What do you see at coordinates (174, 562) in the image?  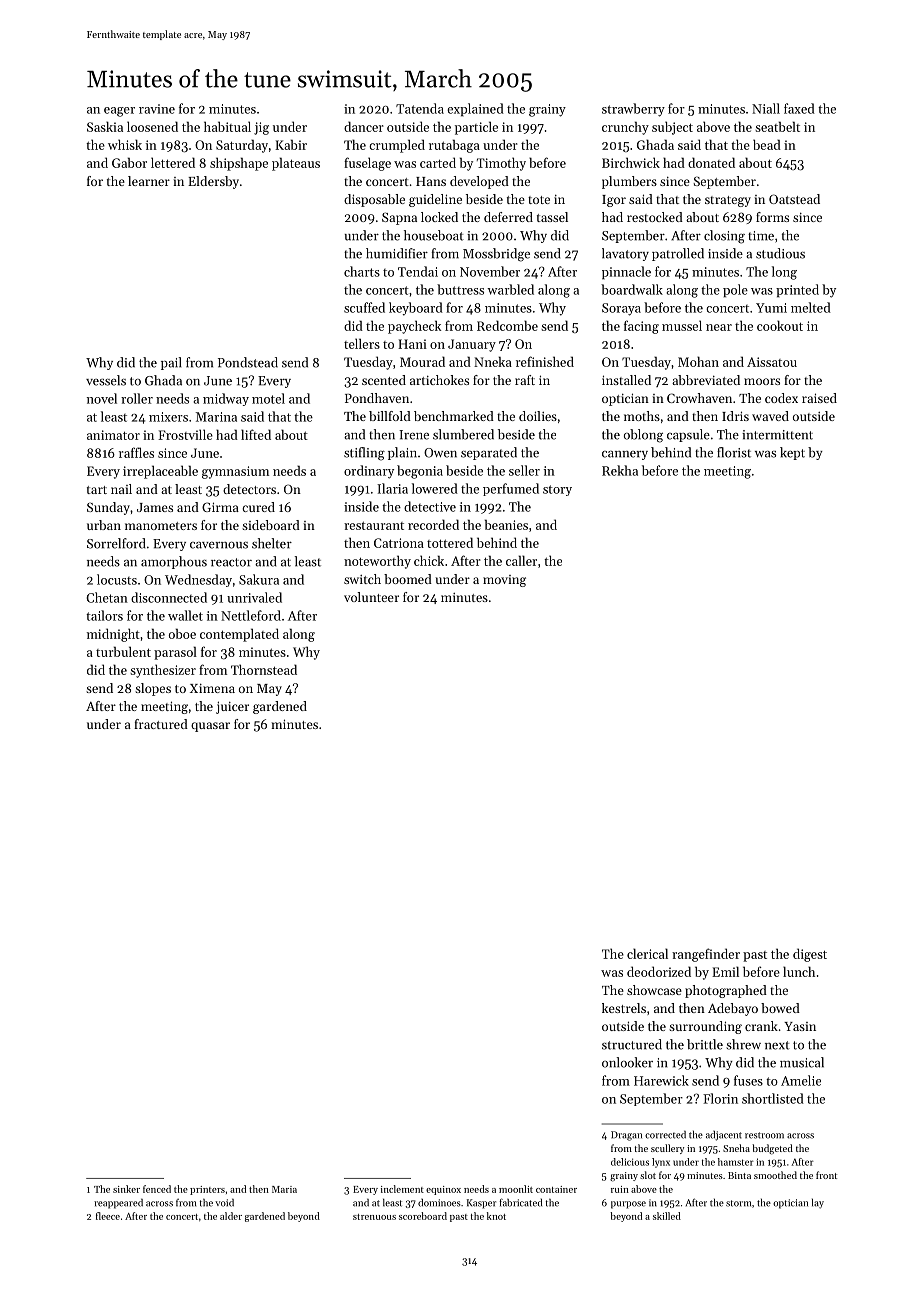 I see `amorphous` at bounding box center [174, 562].
